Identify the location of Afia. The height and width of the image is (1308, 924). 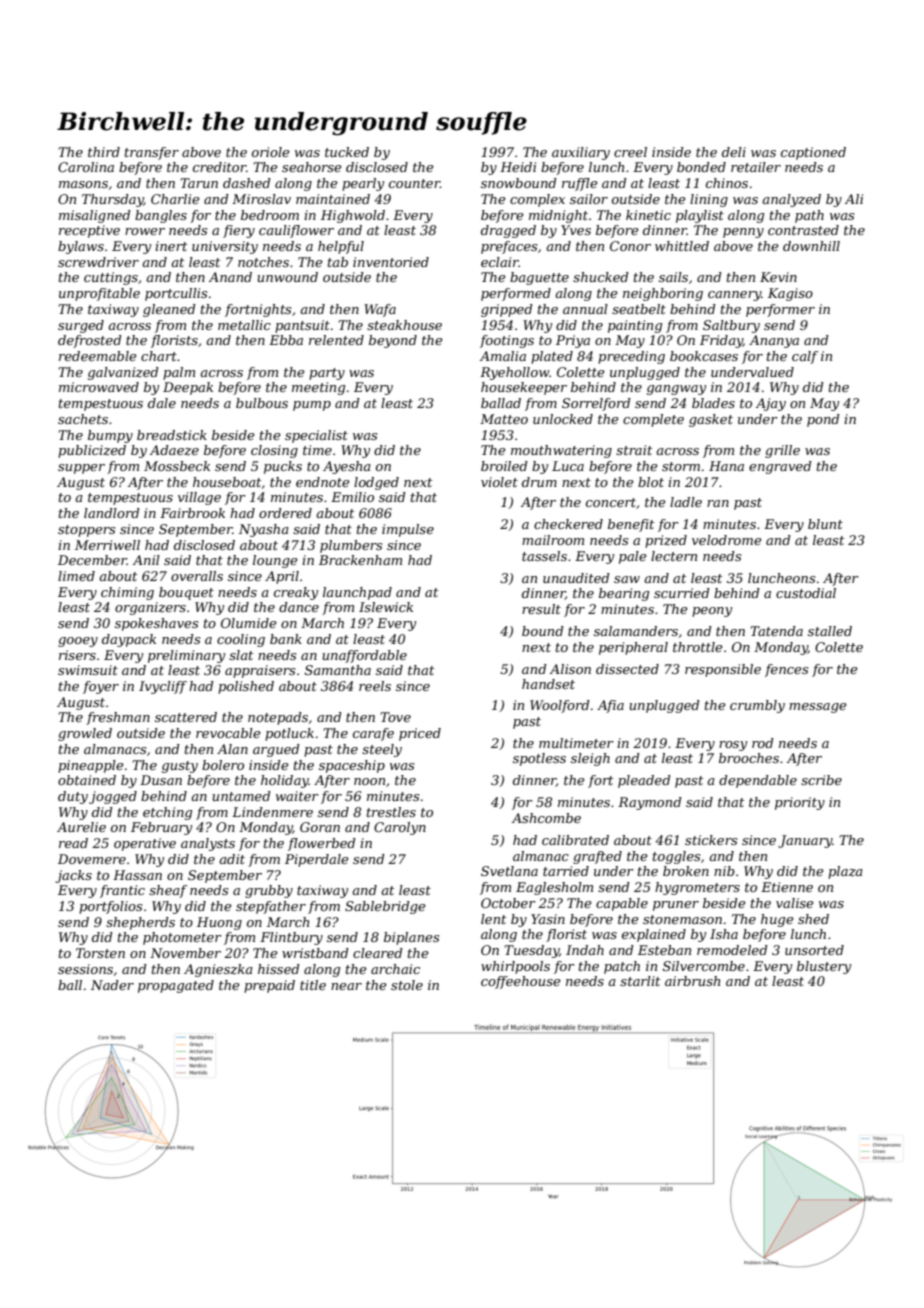
(610, 706).
